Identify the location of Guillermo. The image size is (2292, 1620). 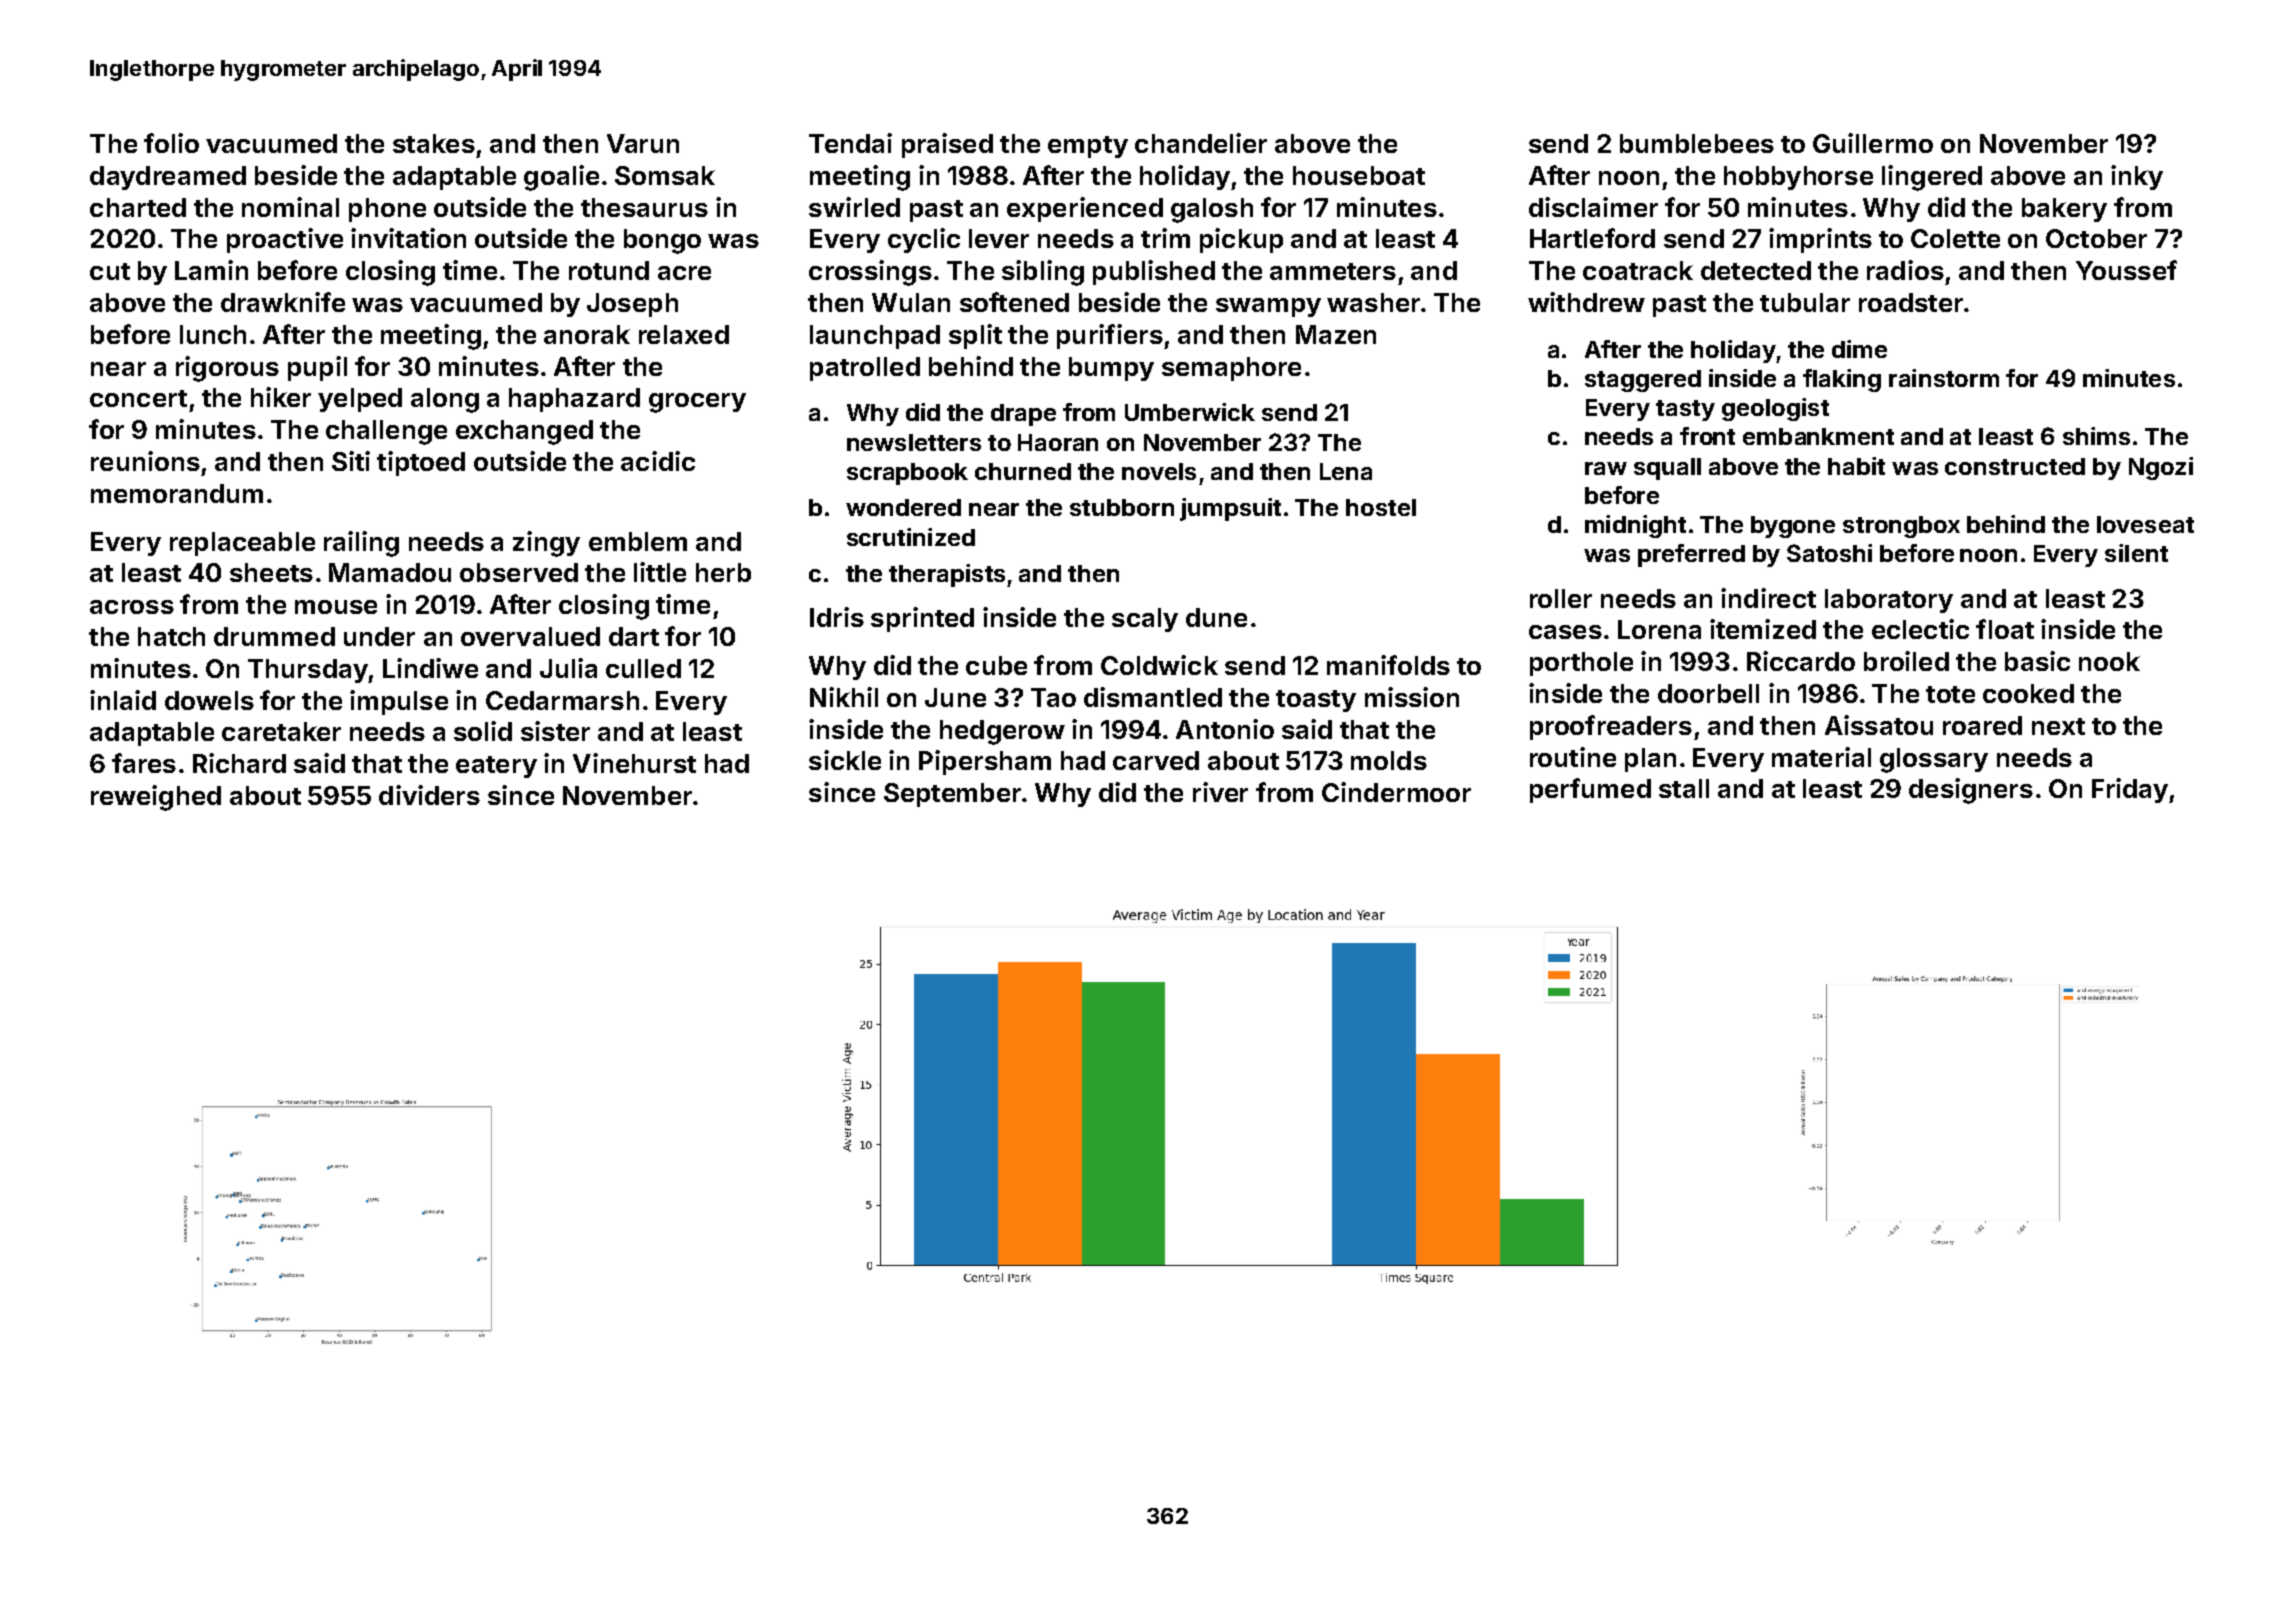
(1873, 143).
